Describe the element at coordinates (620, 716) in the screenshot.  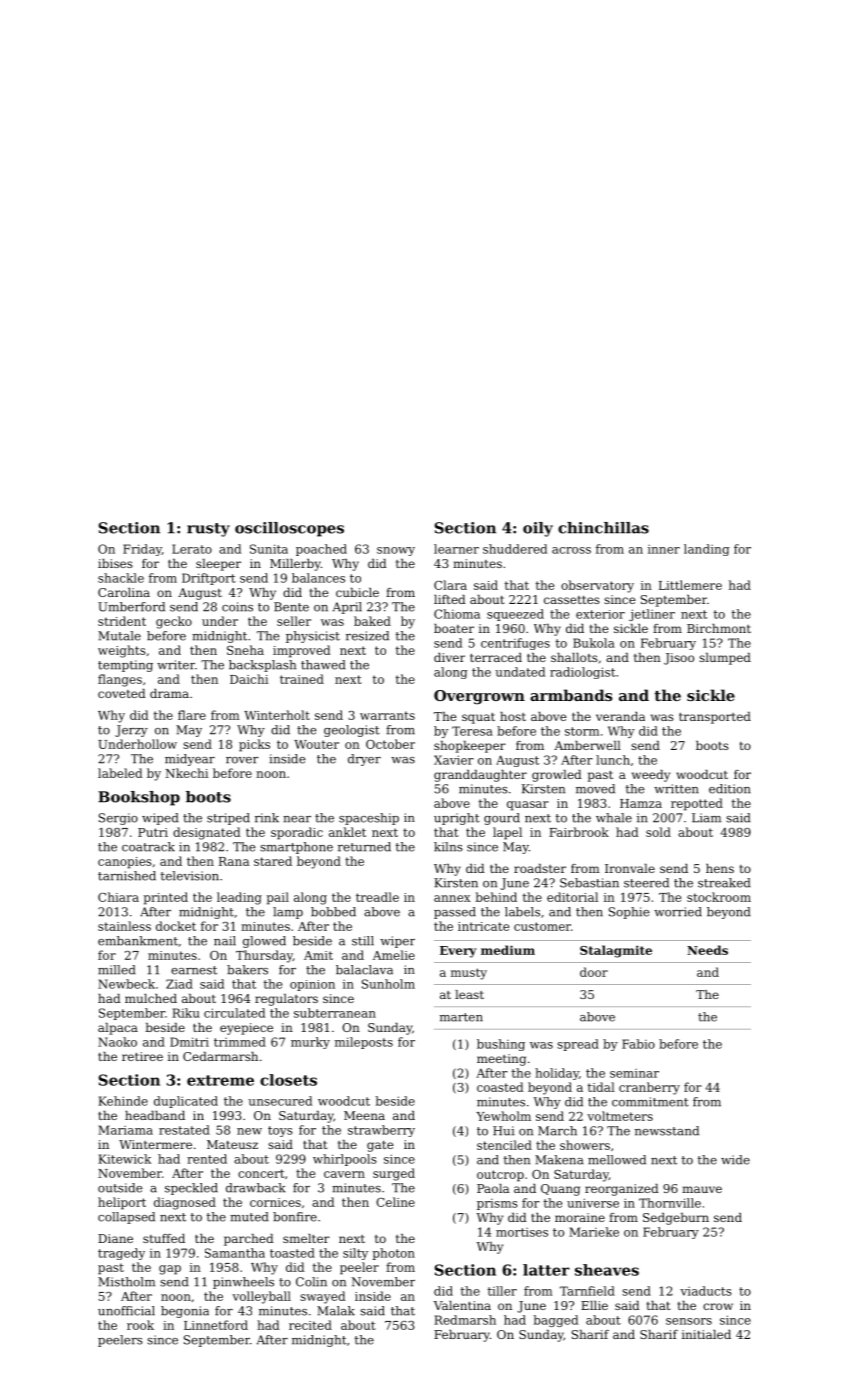
I see `veranda` at that location.
